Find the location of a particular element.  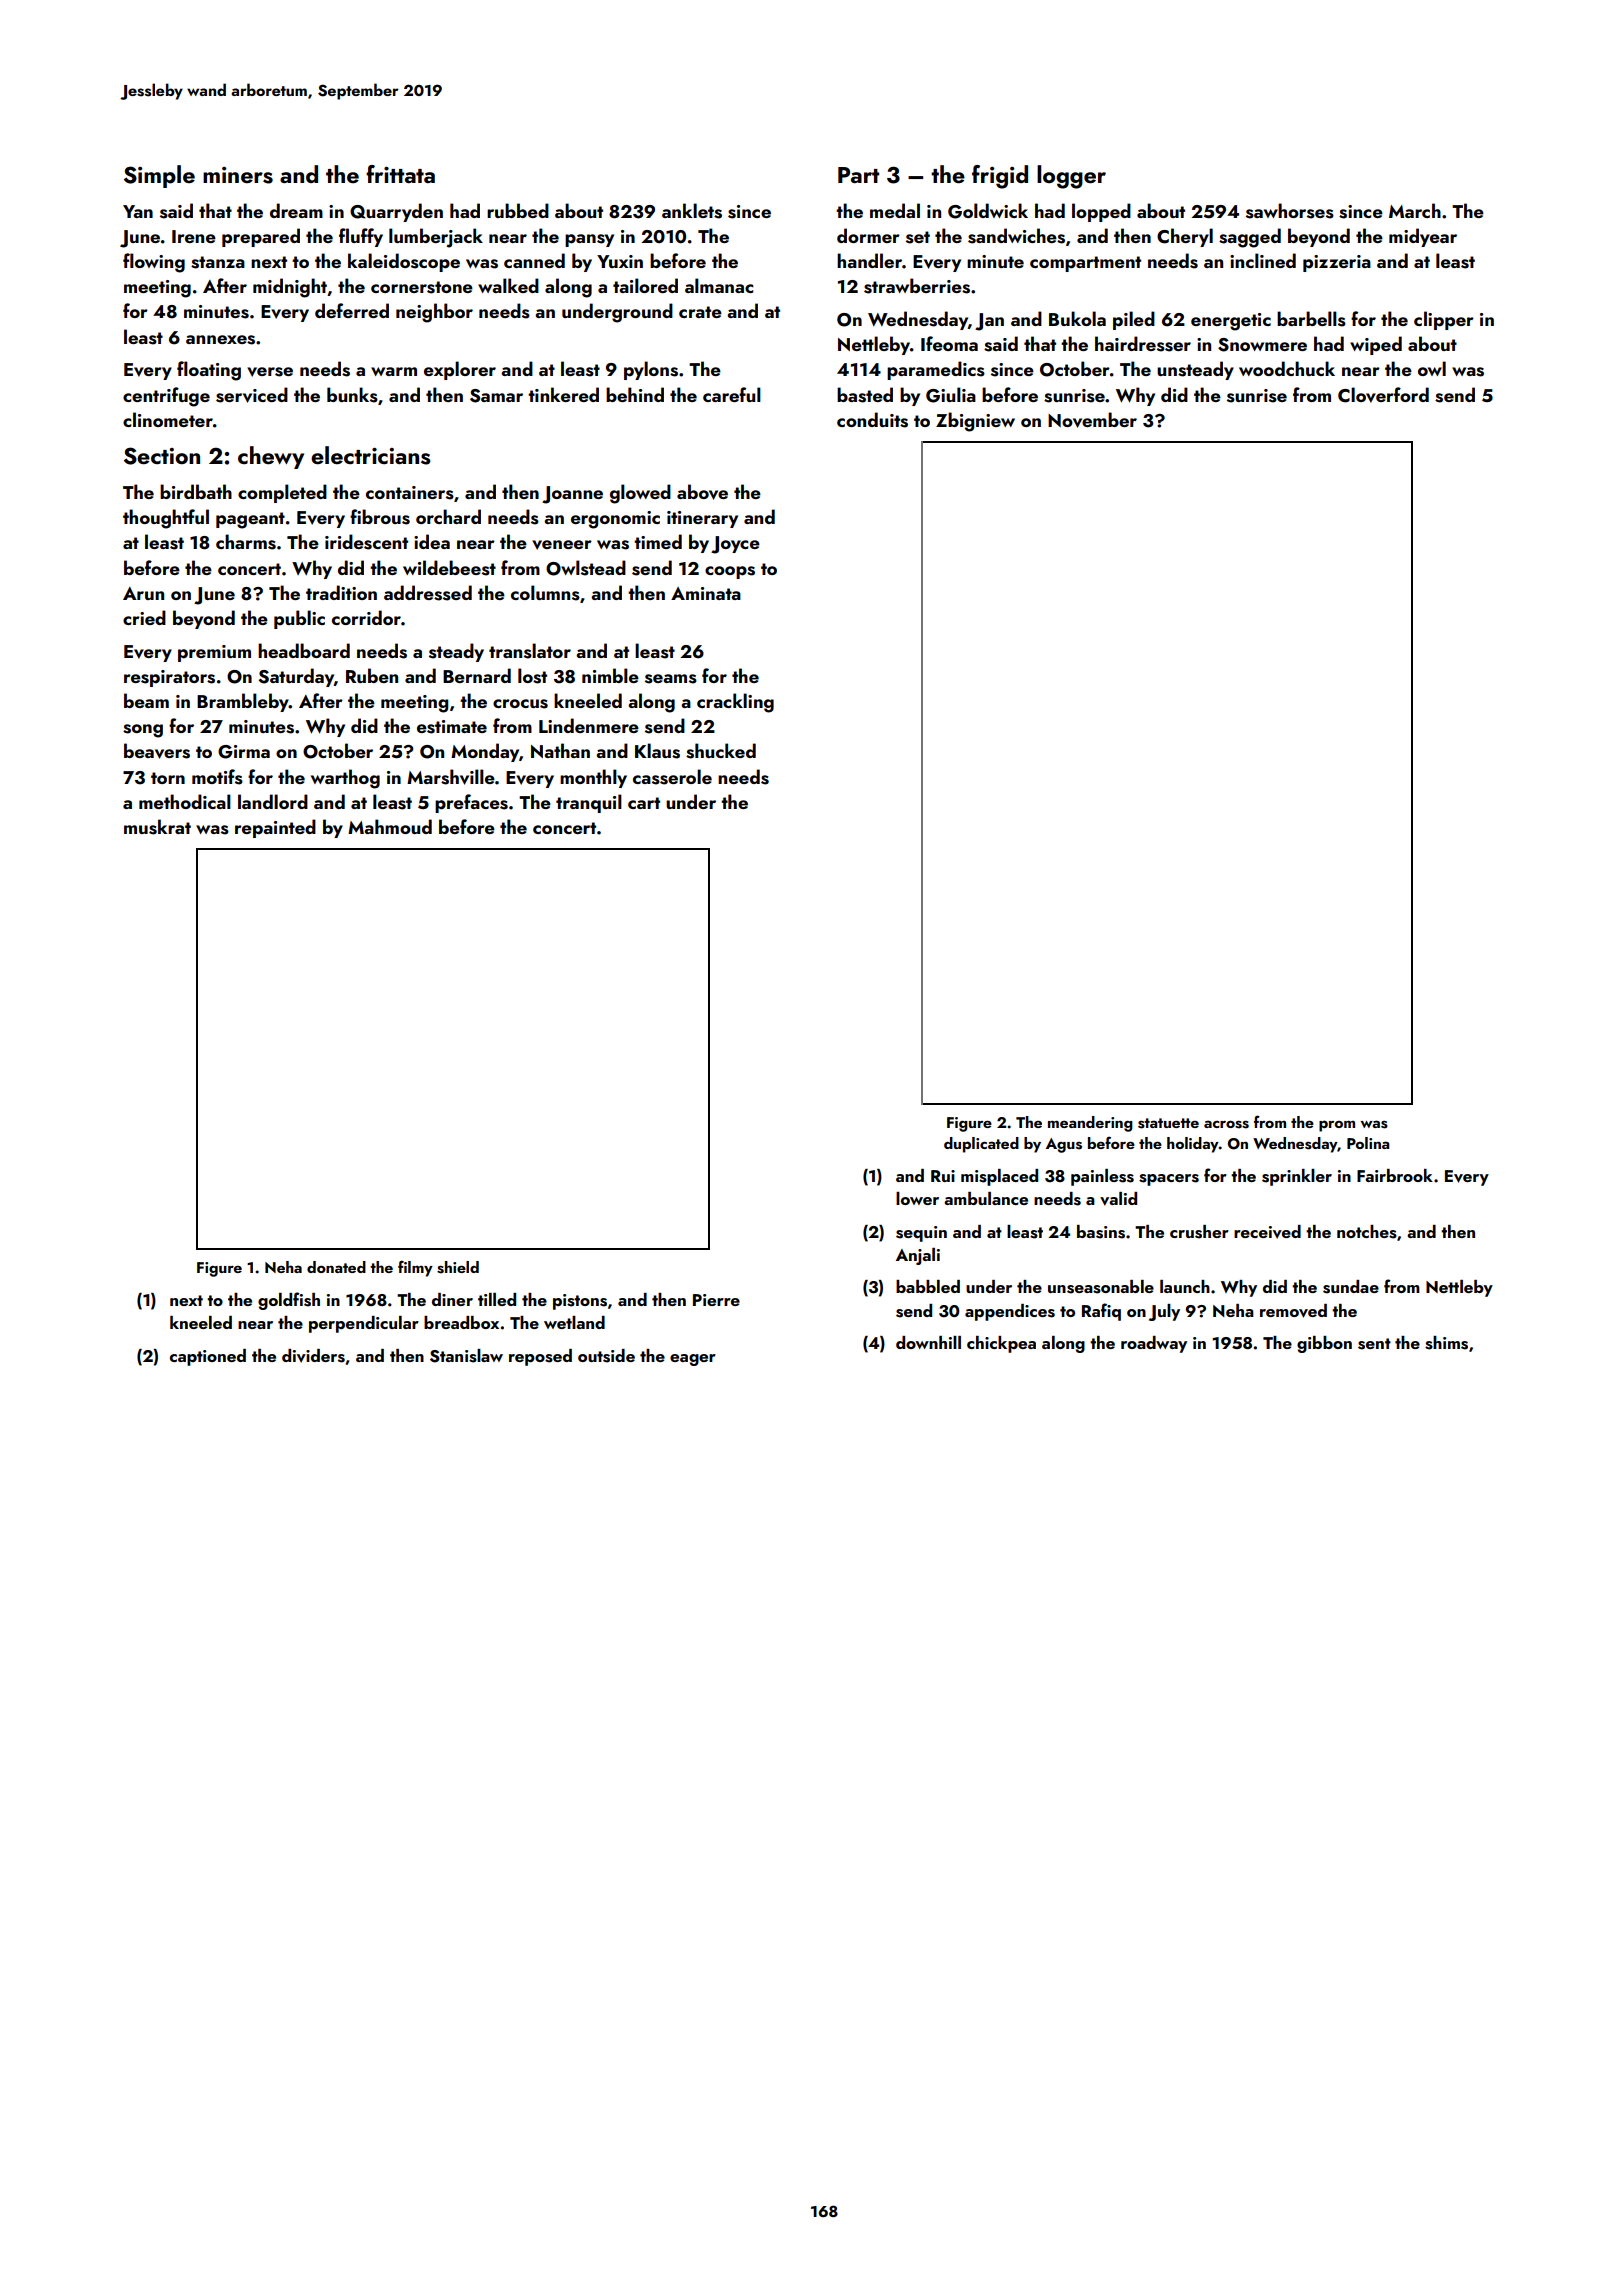

crackling is located at coordinates (735, 703).
